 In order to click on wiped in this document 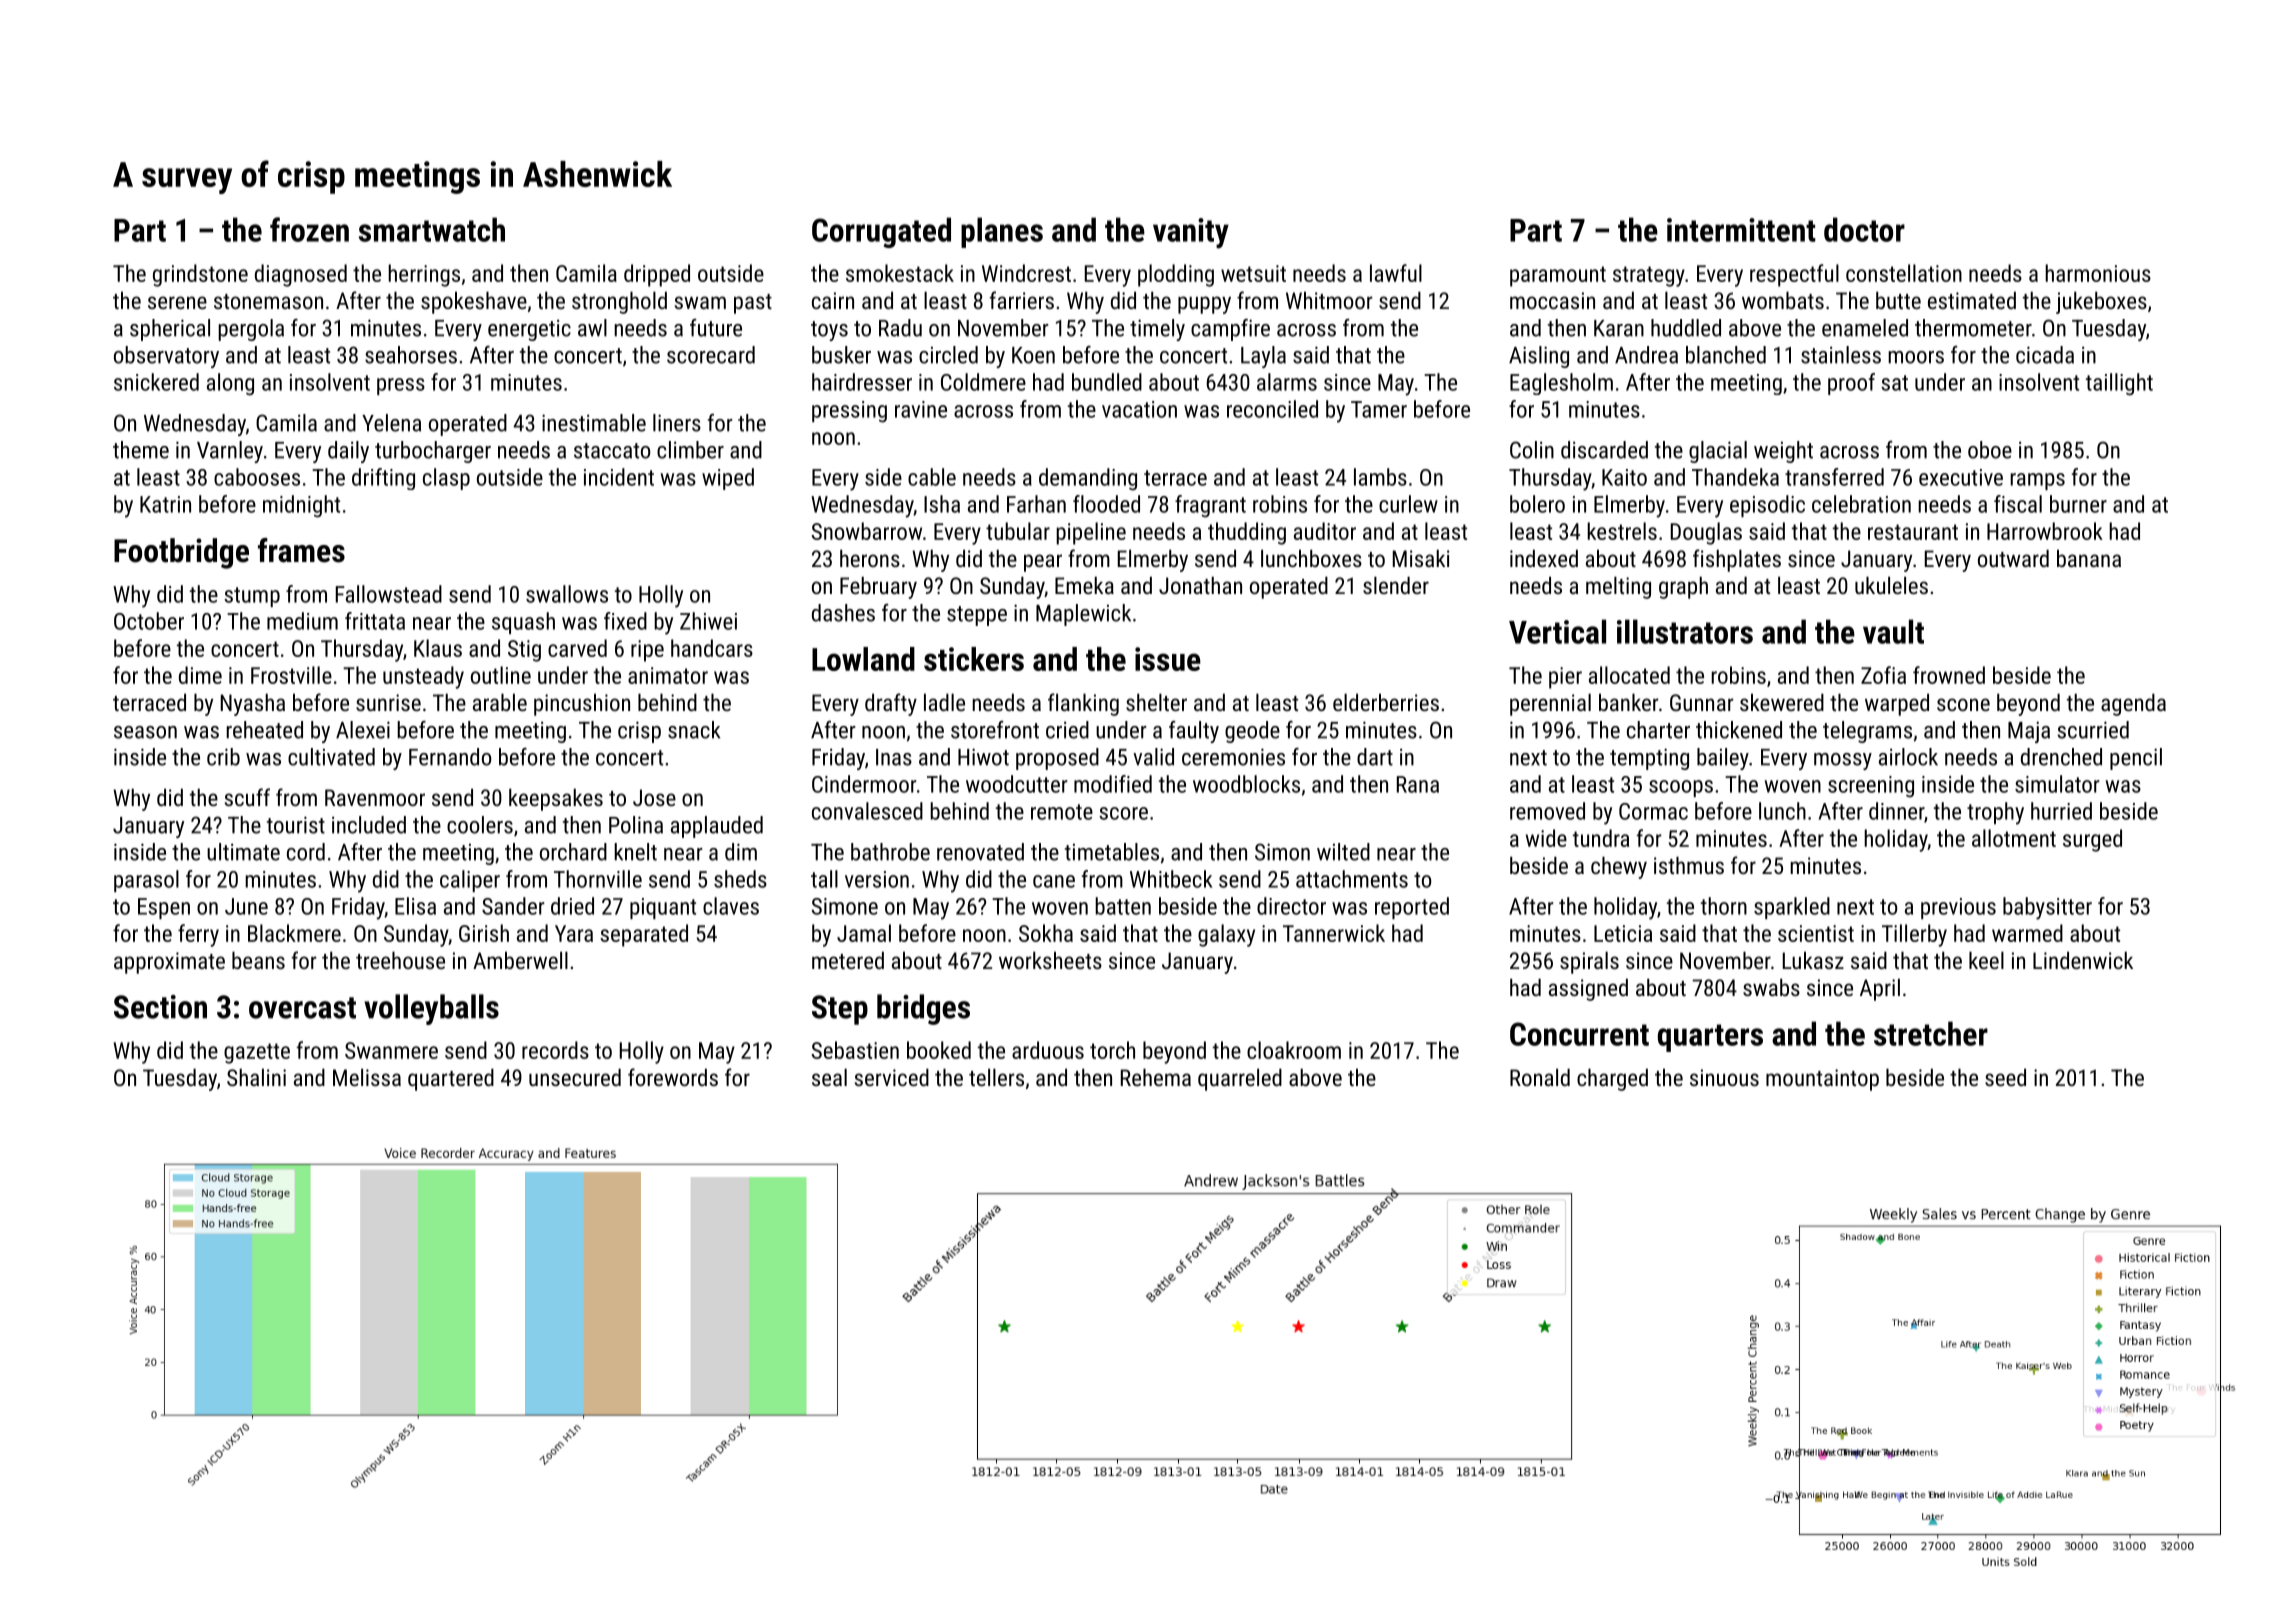, I will do `click(728, 479)`.
